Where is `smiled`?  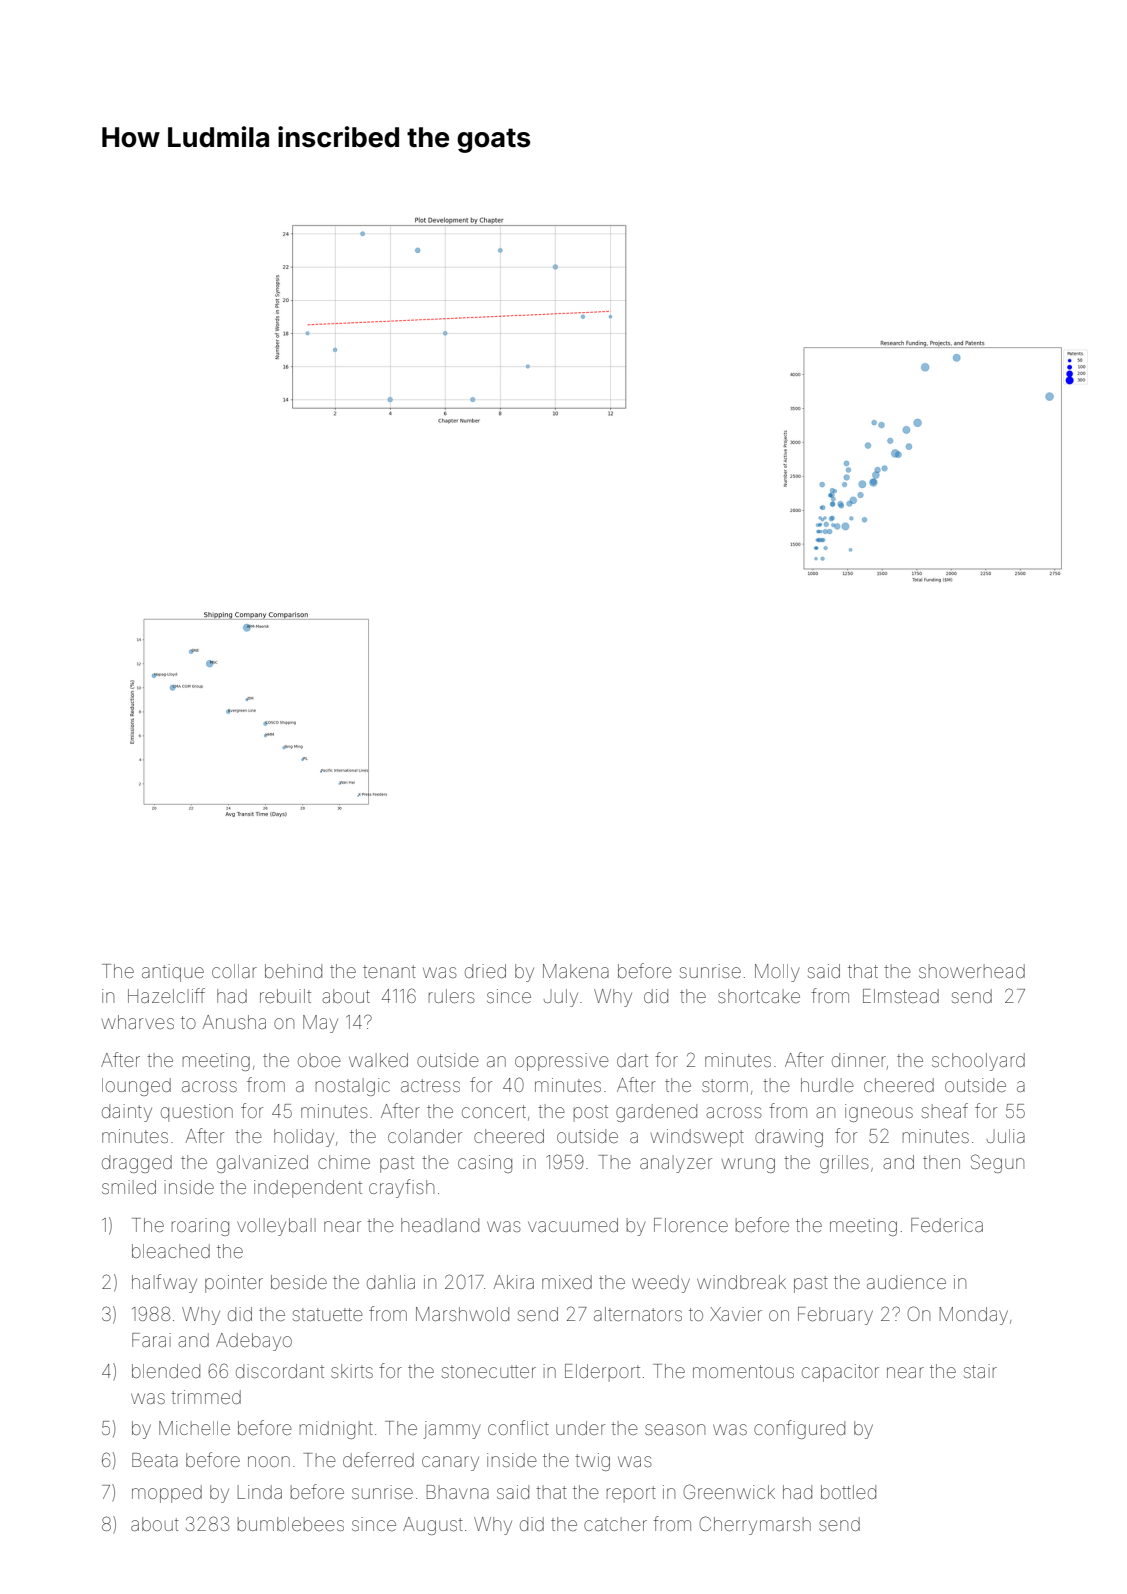
smiled is located at coordinates (129, 1187).
